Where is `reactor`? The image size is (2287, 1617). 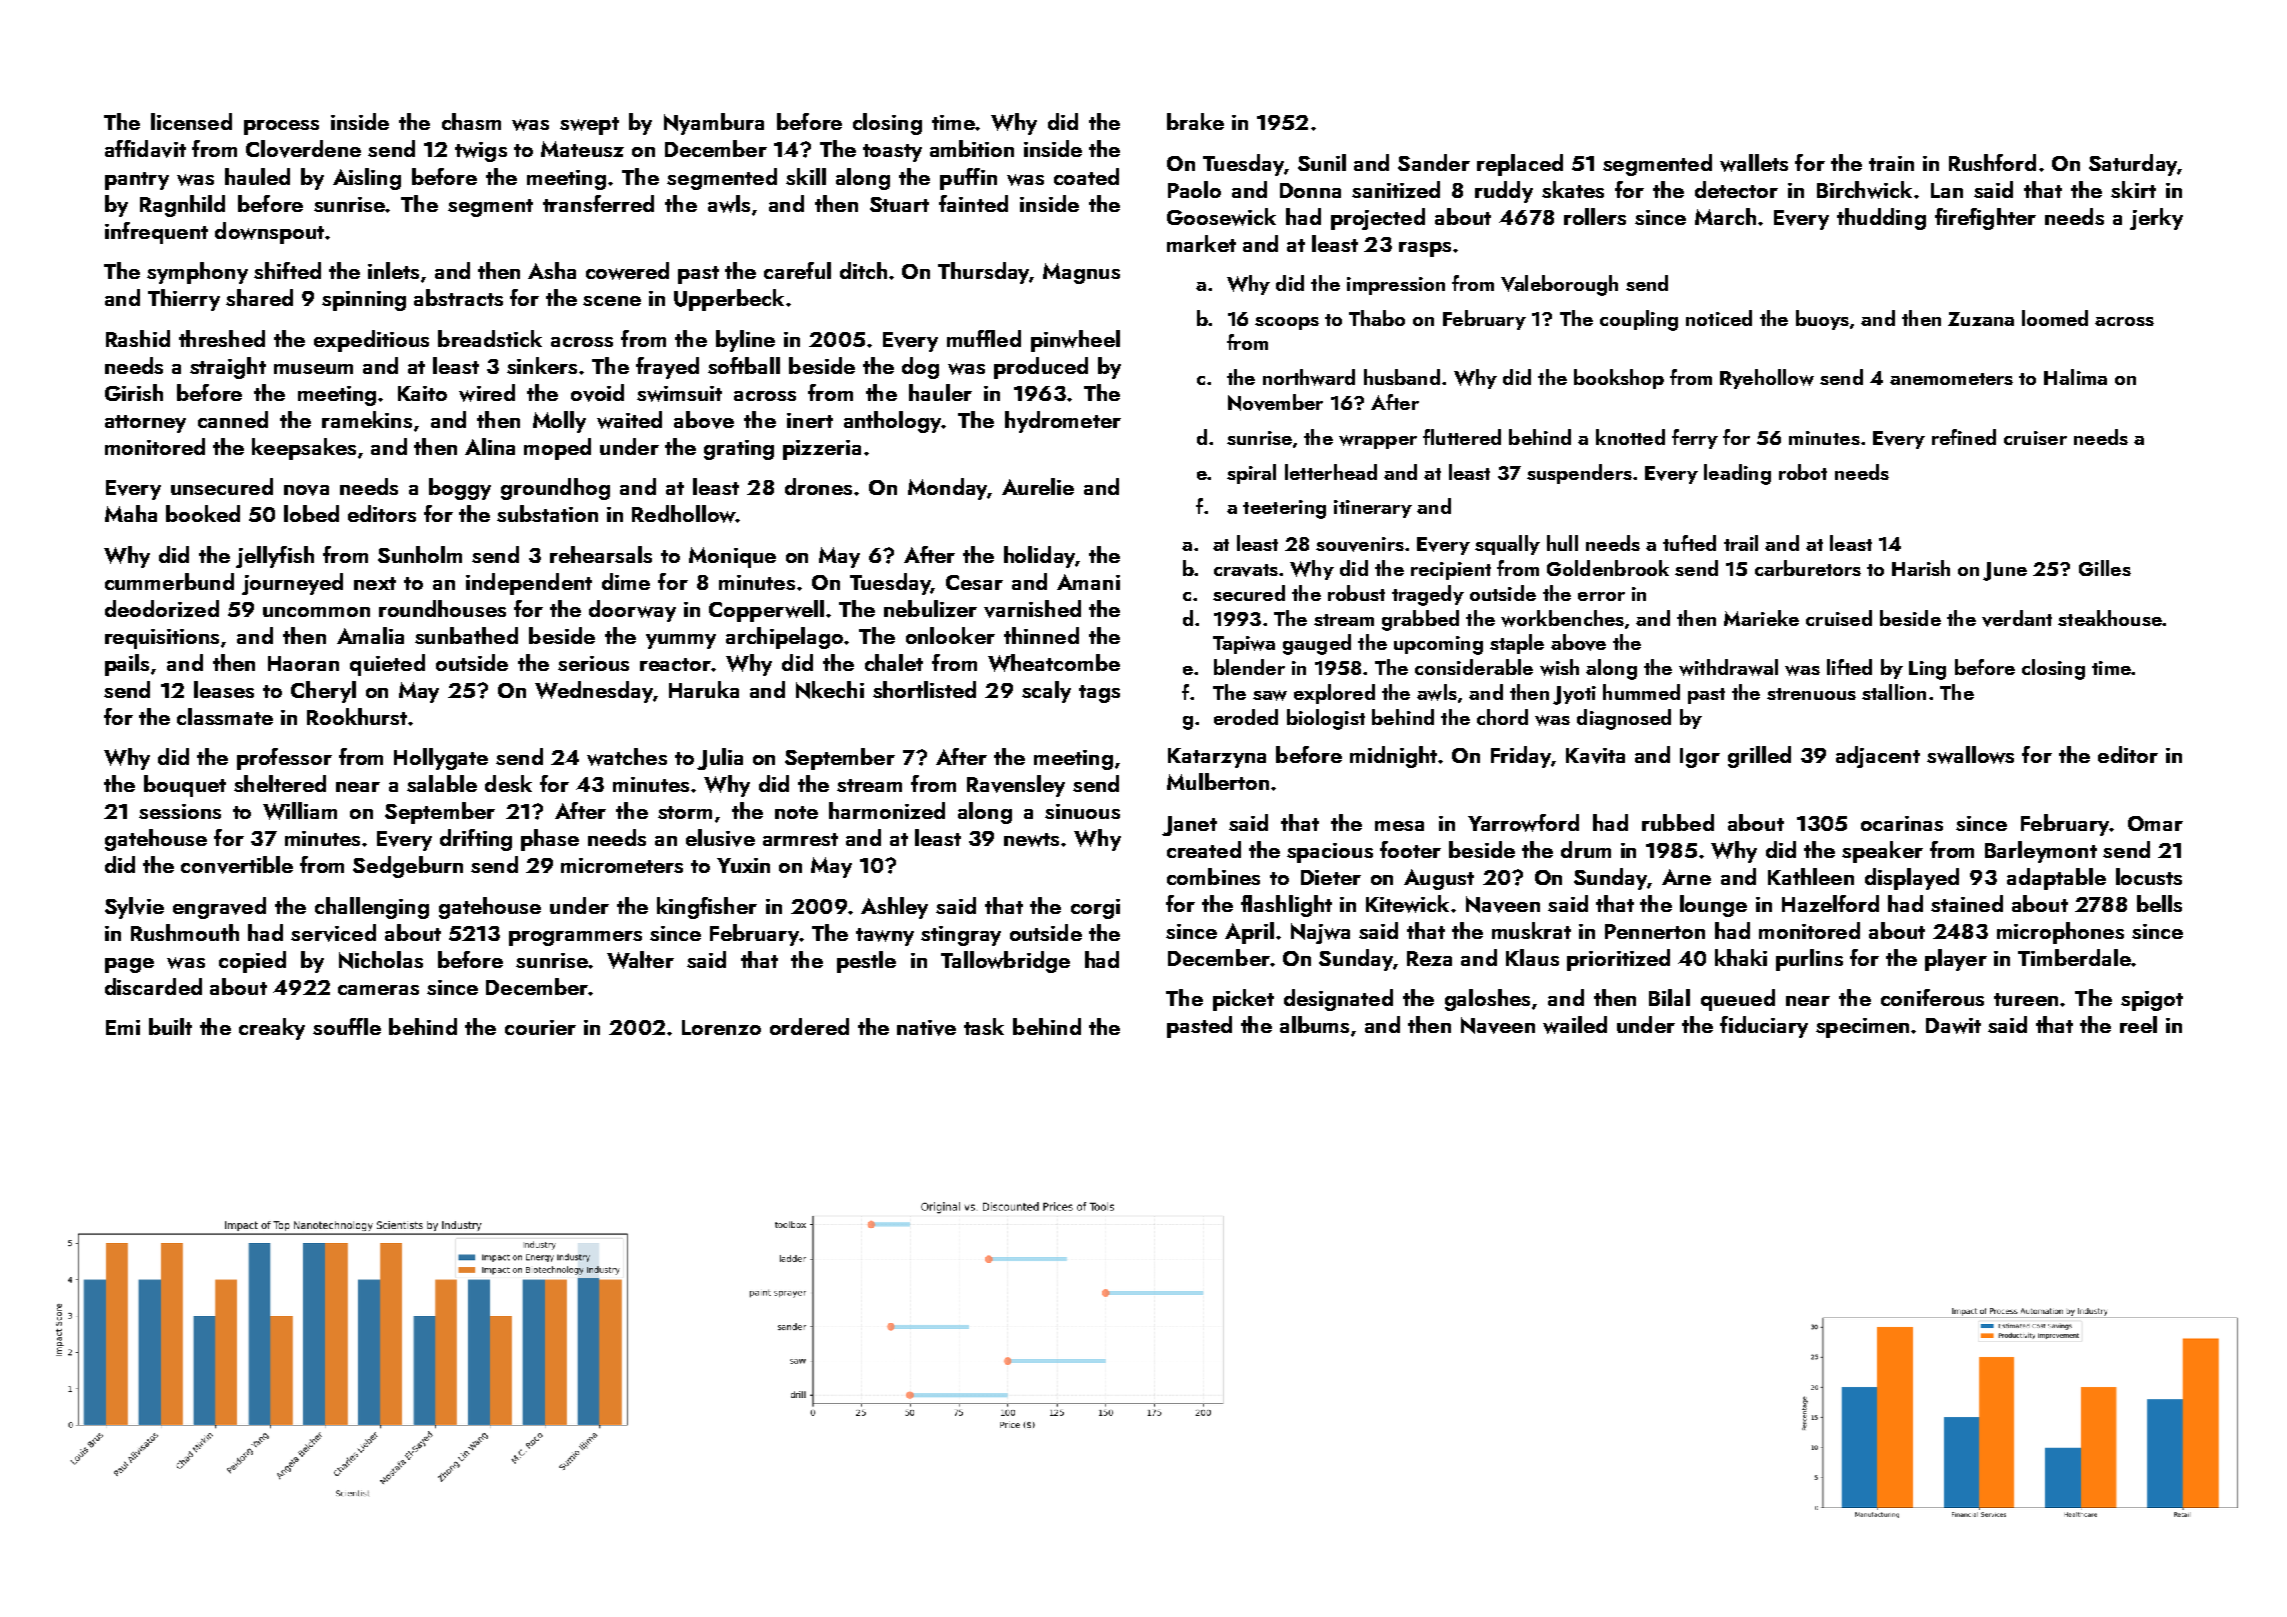 reactor is located at coordinates (675, 664).
